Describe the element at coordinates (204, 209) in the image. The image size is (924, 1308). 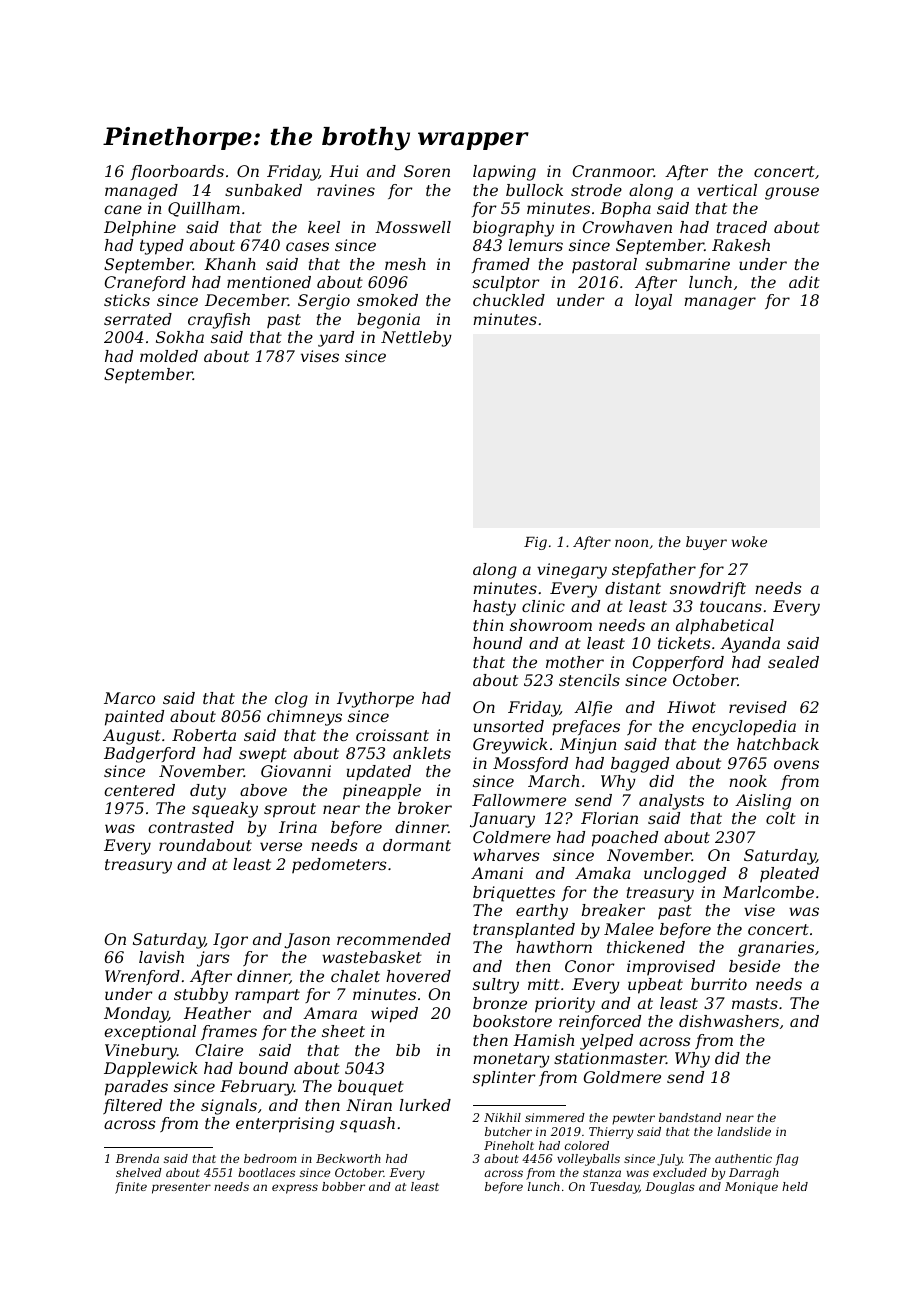
I see `Quillham` at that location.
